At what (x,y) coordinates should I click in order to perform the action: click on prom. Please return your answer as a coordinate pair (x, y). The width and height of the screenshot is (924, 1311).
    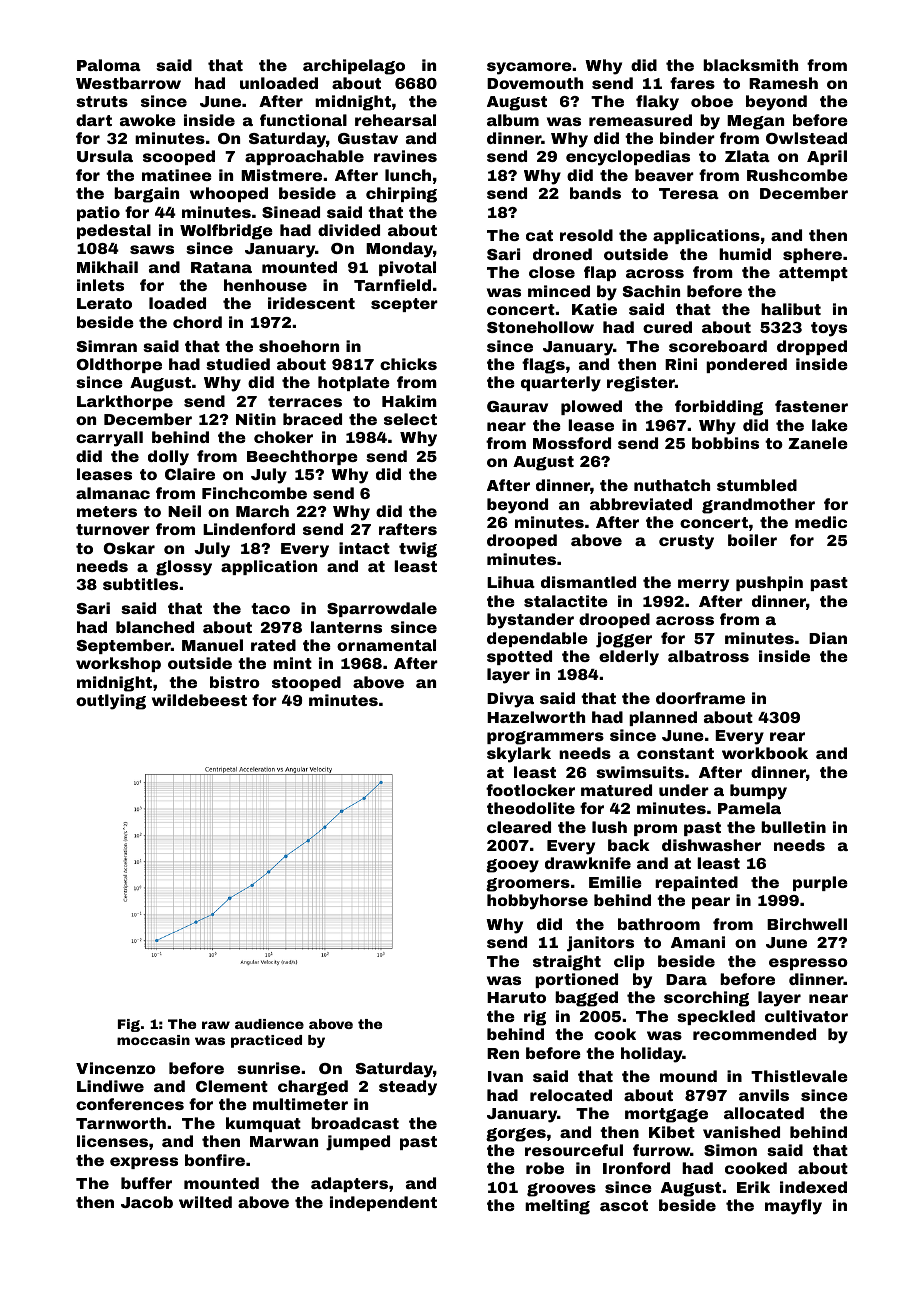
    Looking at the image, I should click on (655, 830).
